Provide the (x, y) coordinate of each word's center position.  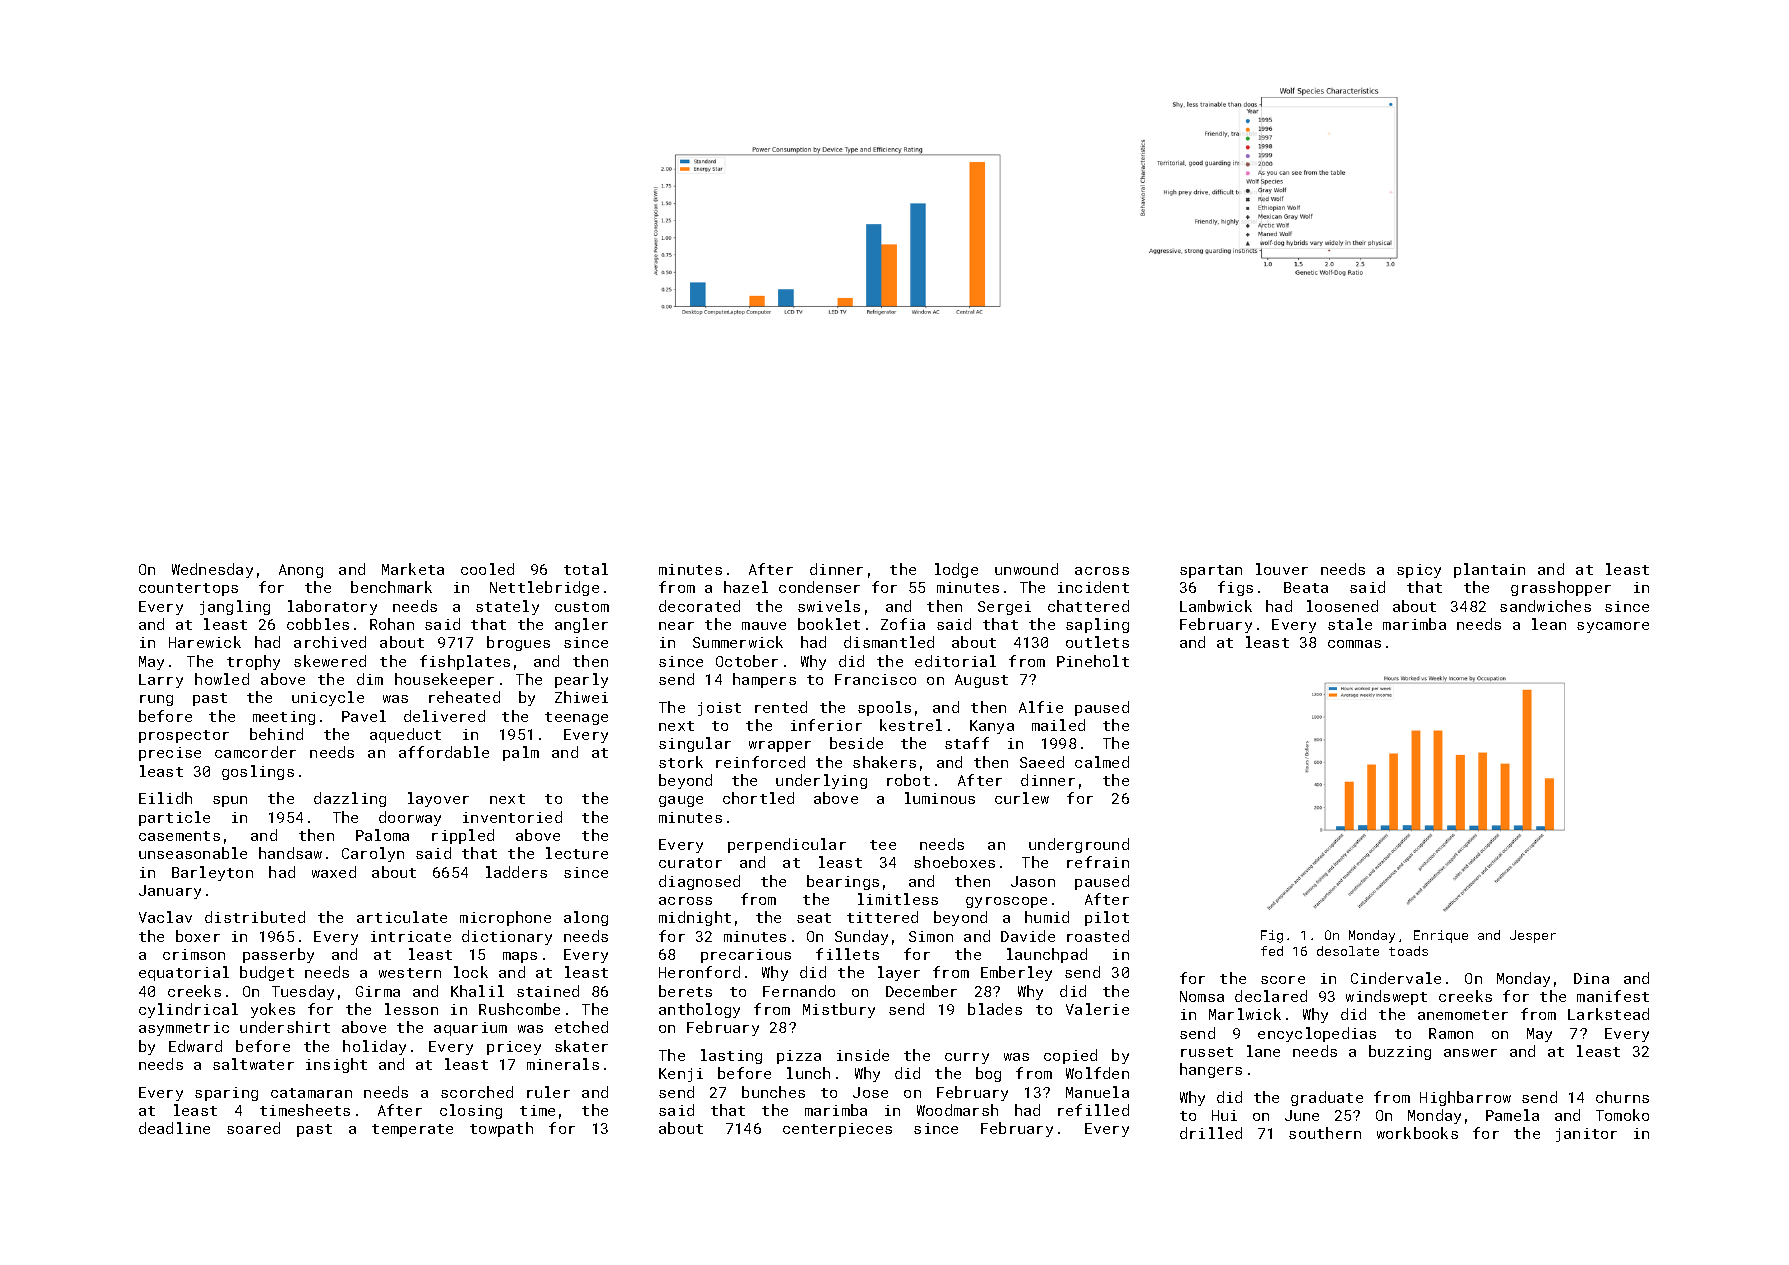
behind (276, 734)
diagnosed (699, 882)
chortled (758, 798)
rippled (463, 836)
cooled (487, 569)
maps (520, 957)
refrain (1098, 862)
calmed (1102, 762)
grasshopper (1561, 588)
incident (1093, 587)
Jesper (1533, 936)
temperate (412, 1130)
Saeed (1042, 762)
